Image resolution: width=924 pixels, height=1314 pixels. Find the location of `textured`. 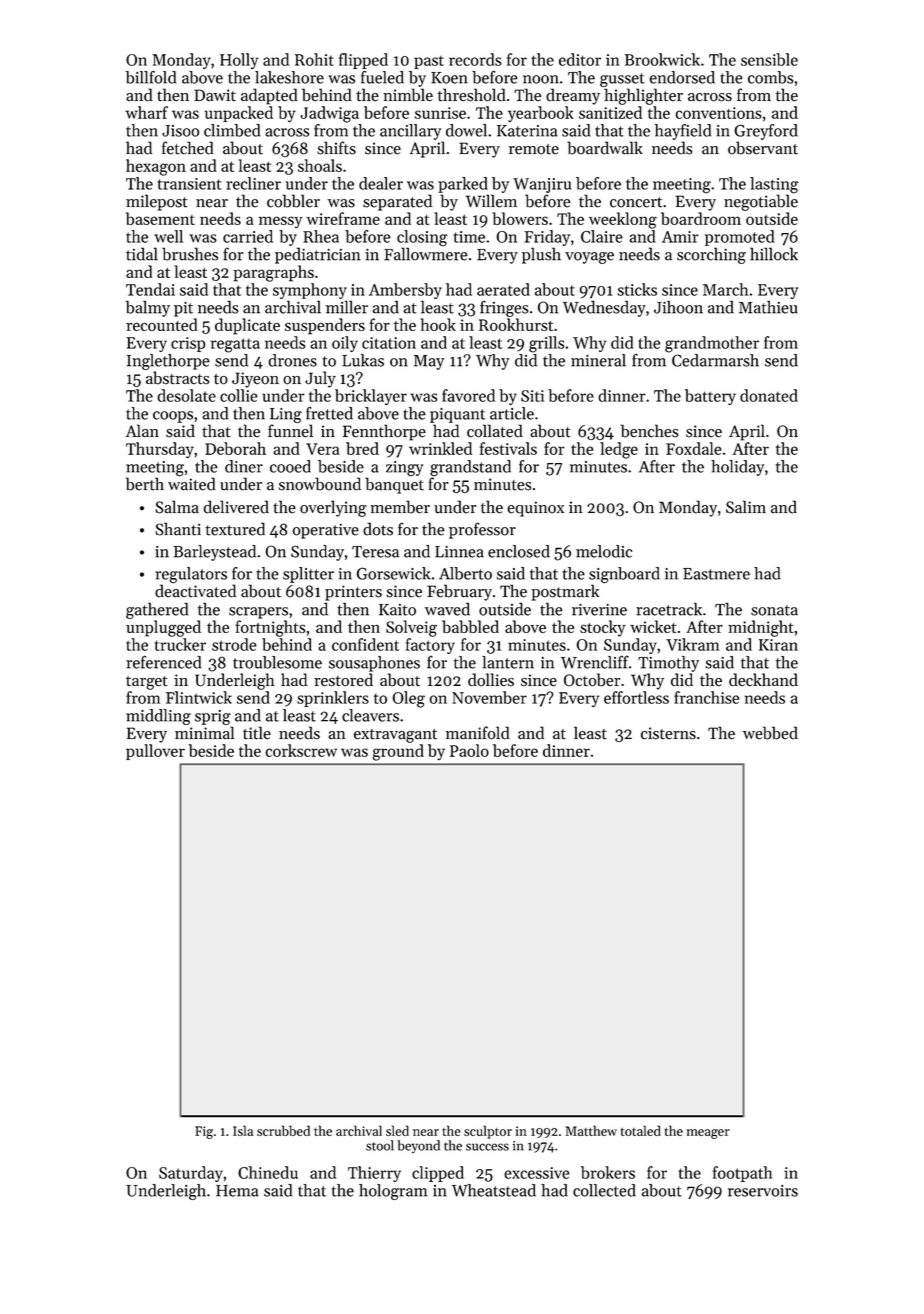

textured is located at coordinates (235, 529).
